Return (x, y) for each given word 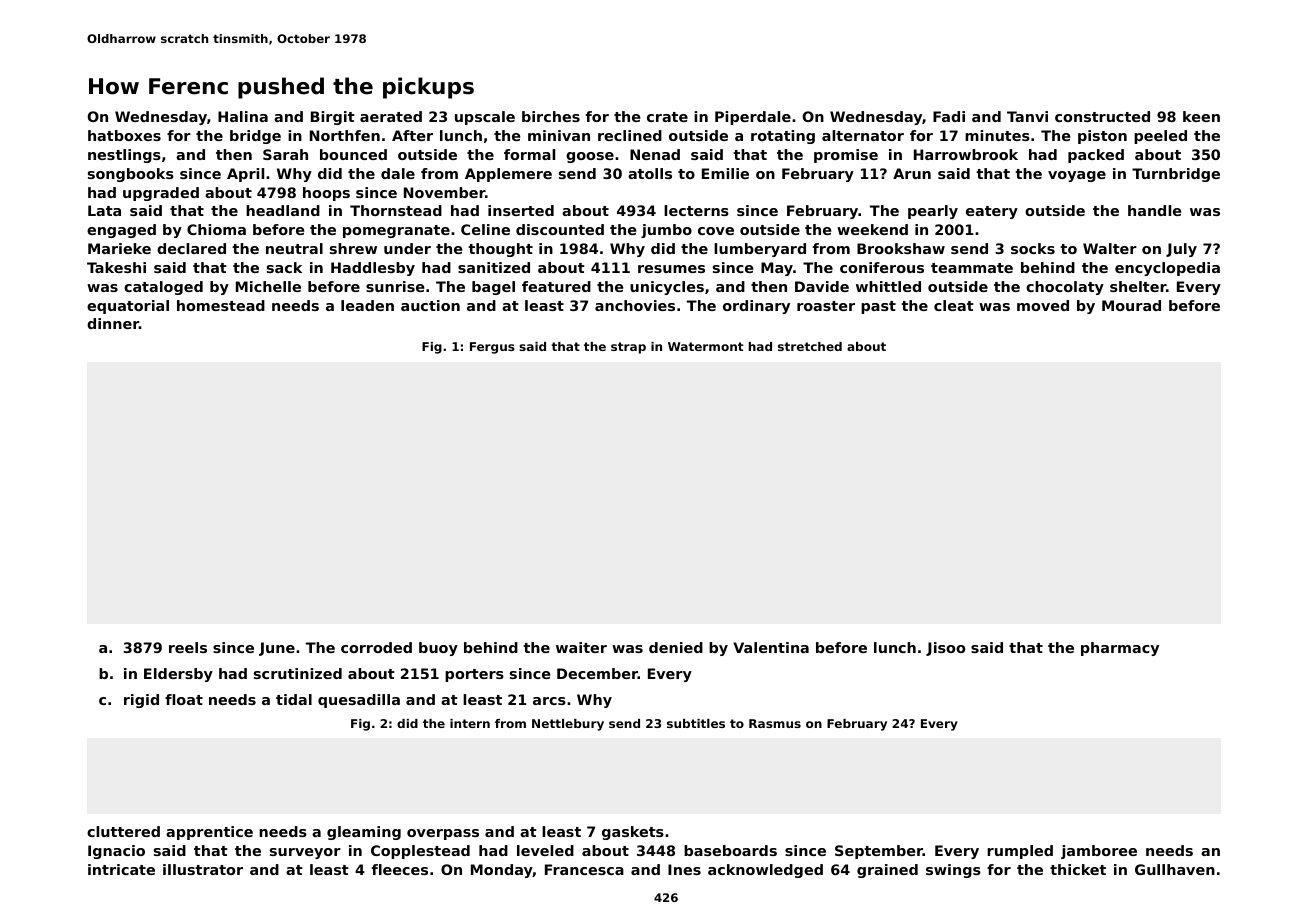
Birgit (333, 118)
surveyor (305, 853)
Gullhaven (1175, 869)
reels (188, 647)
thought (500, 250)
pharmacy (1120, 649)
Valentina (771, 647)
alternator (863, 135)
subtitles (696, 723)
